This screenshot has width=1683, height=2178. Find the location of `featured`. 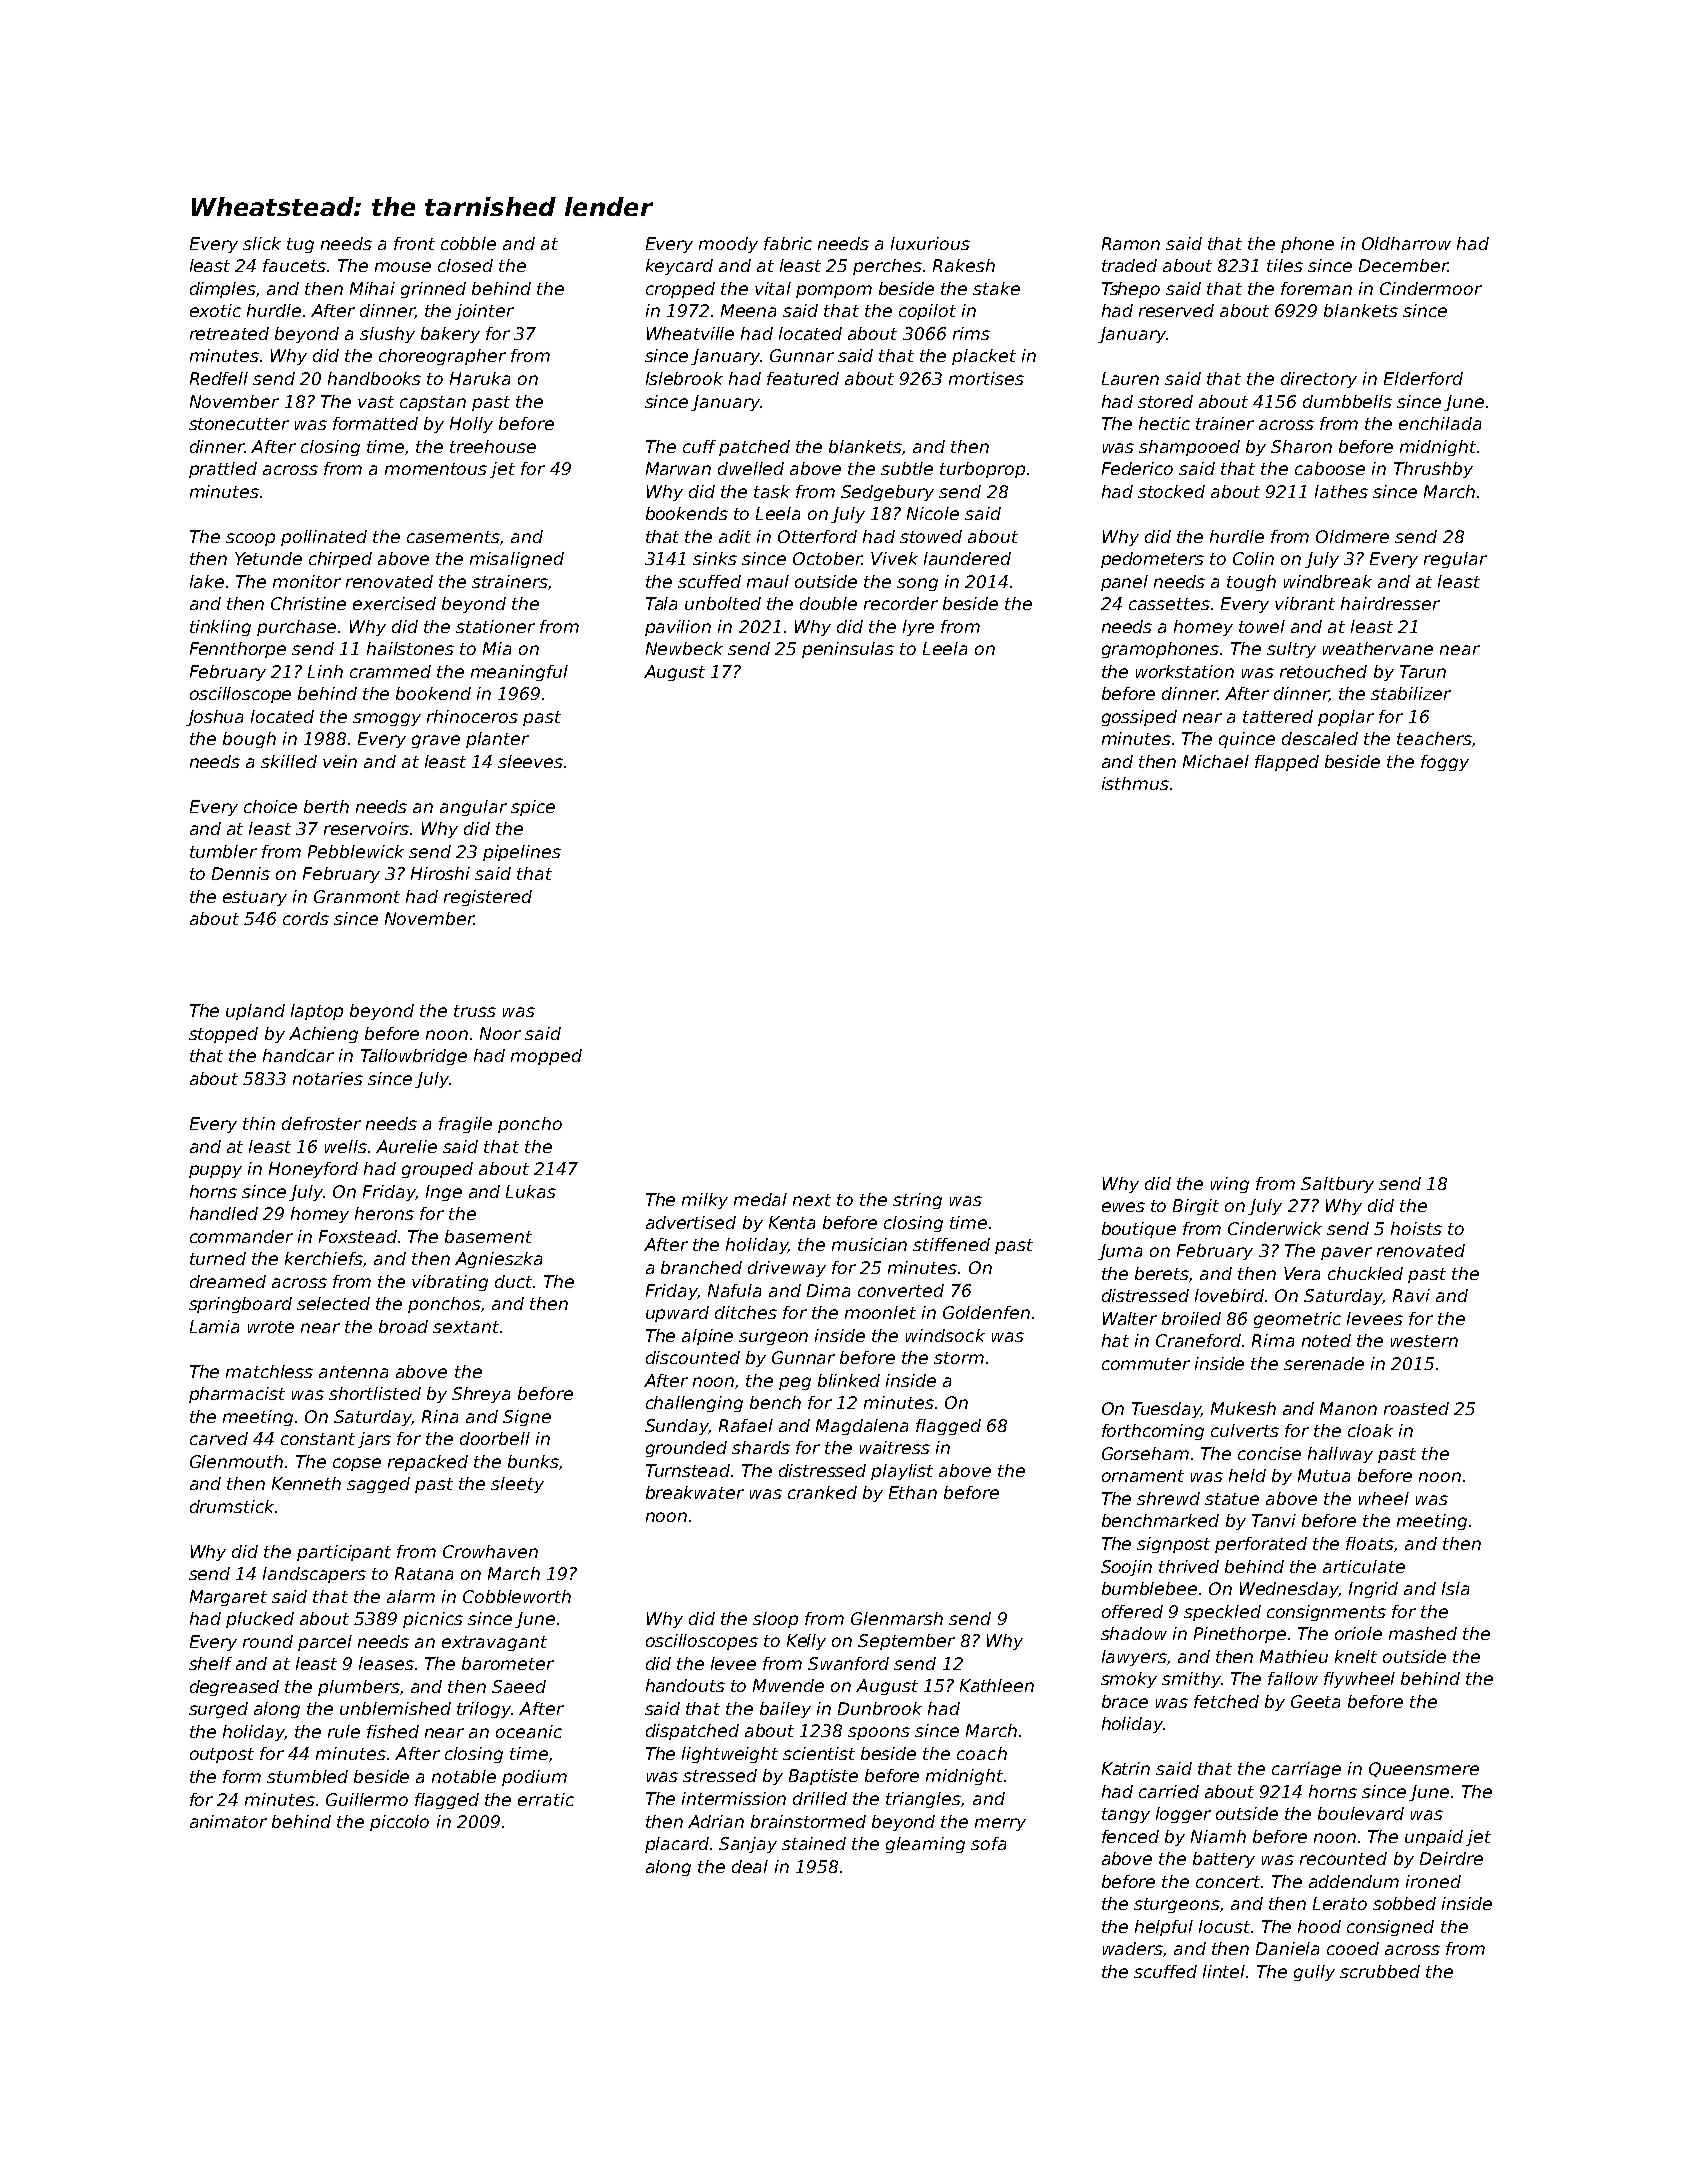

featured is located at coordinates (803, 378).
